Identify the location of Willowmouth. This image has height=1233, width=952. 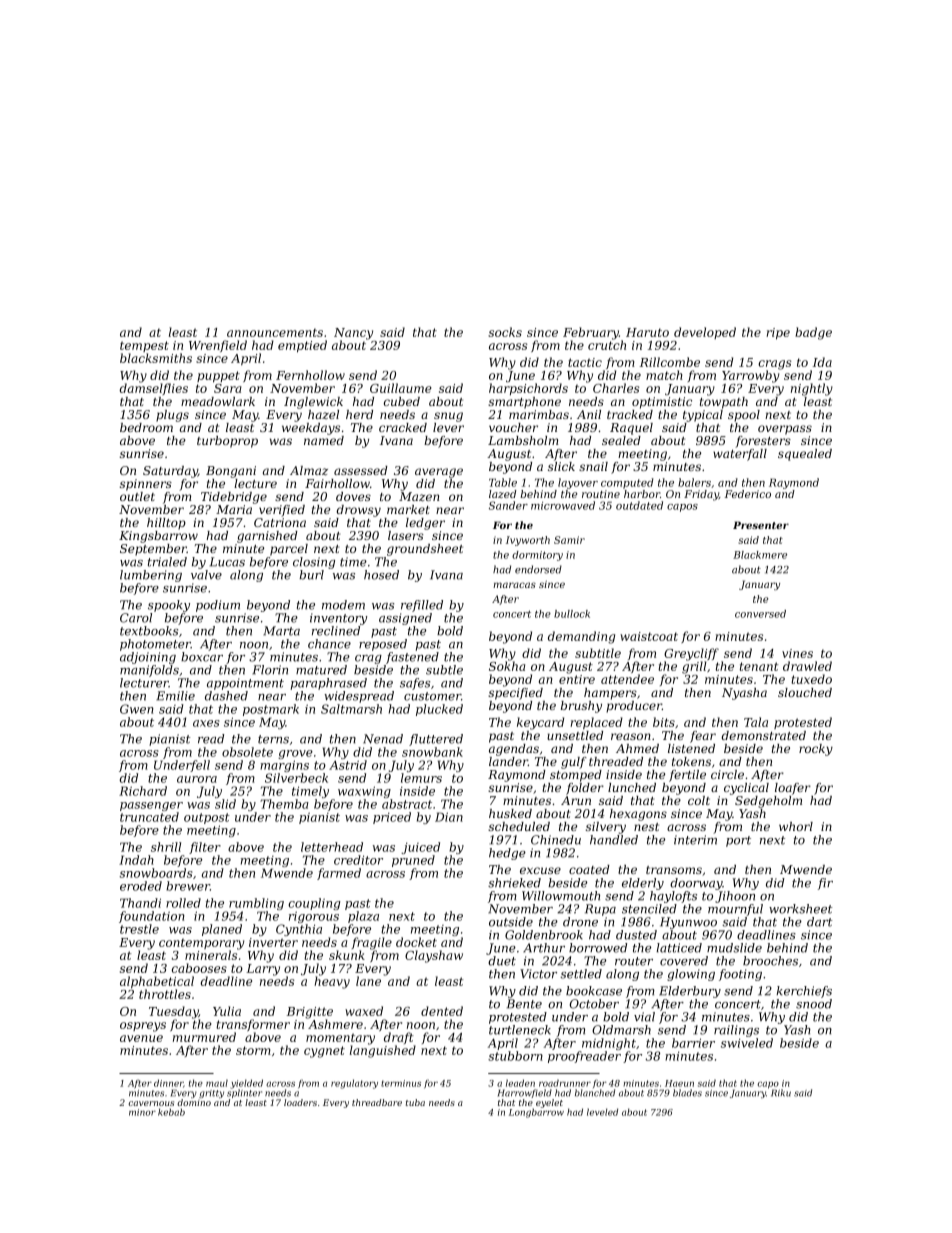
(561, 896).
